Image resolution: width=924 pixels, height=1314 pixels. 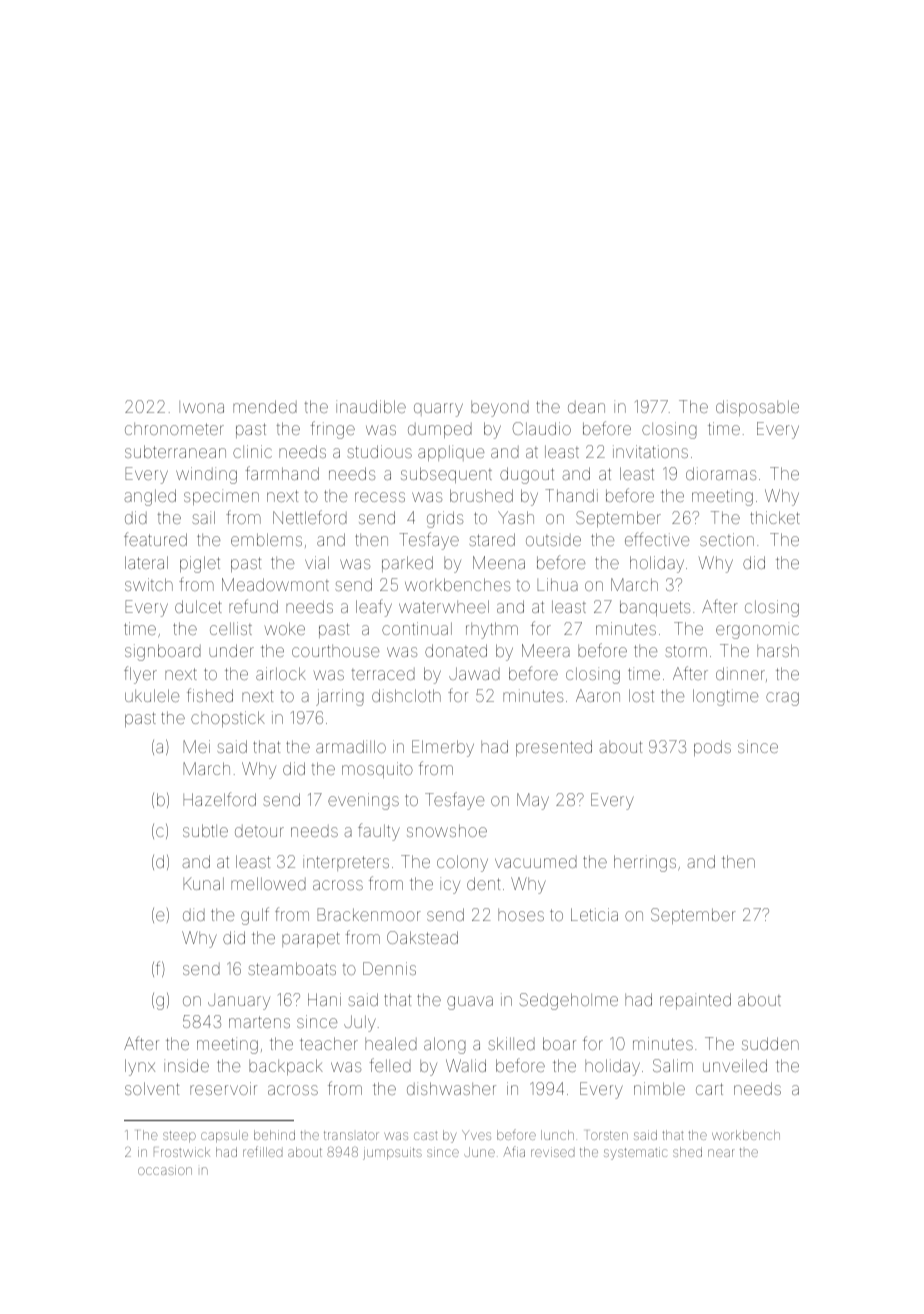 What do you see at coordinates (165, 1170) in the page?
I see `occasion` at bounding box center [165, 1170].
